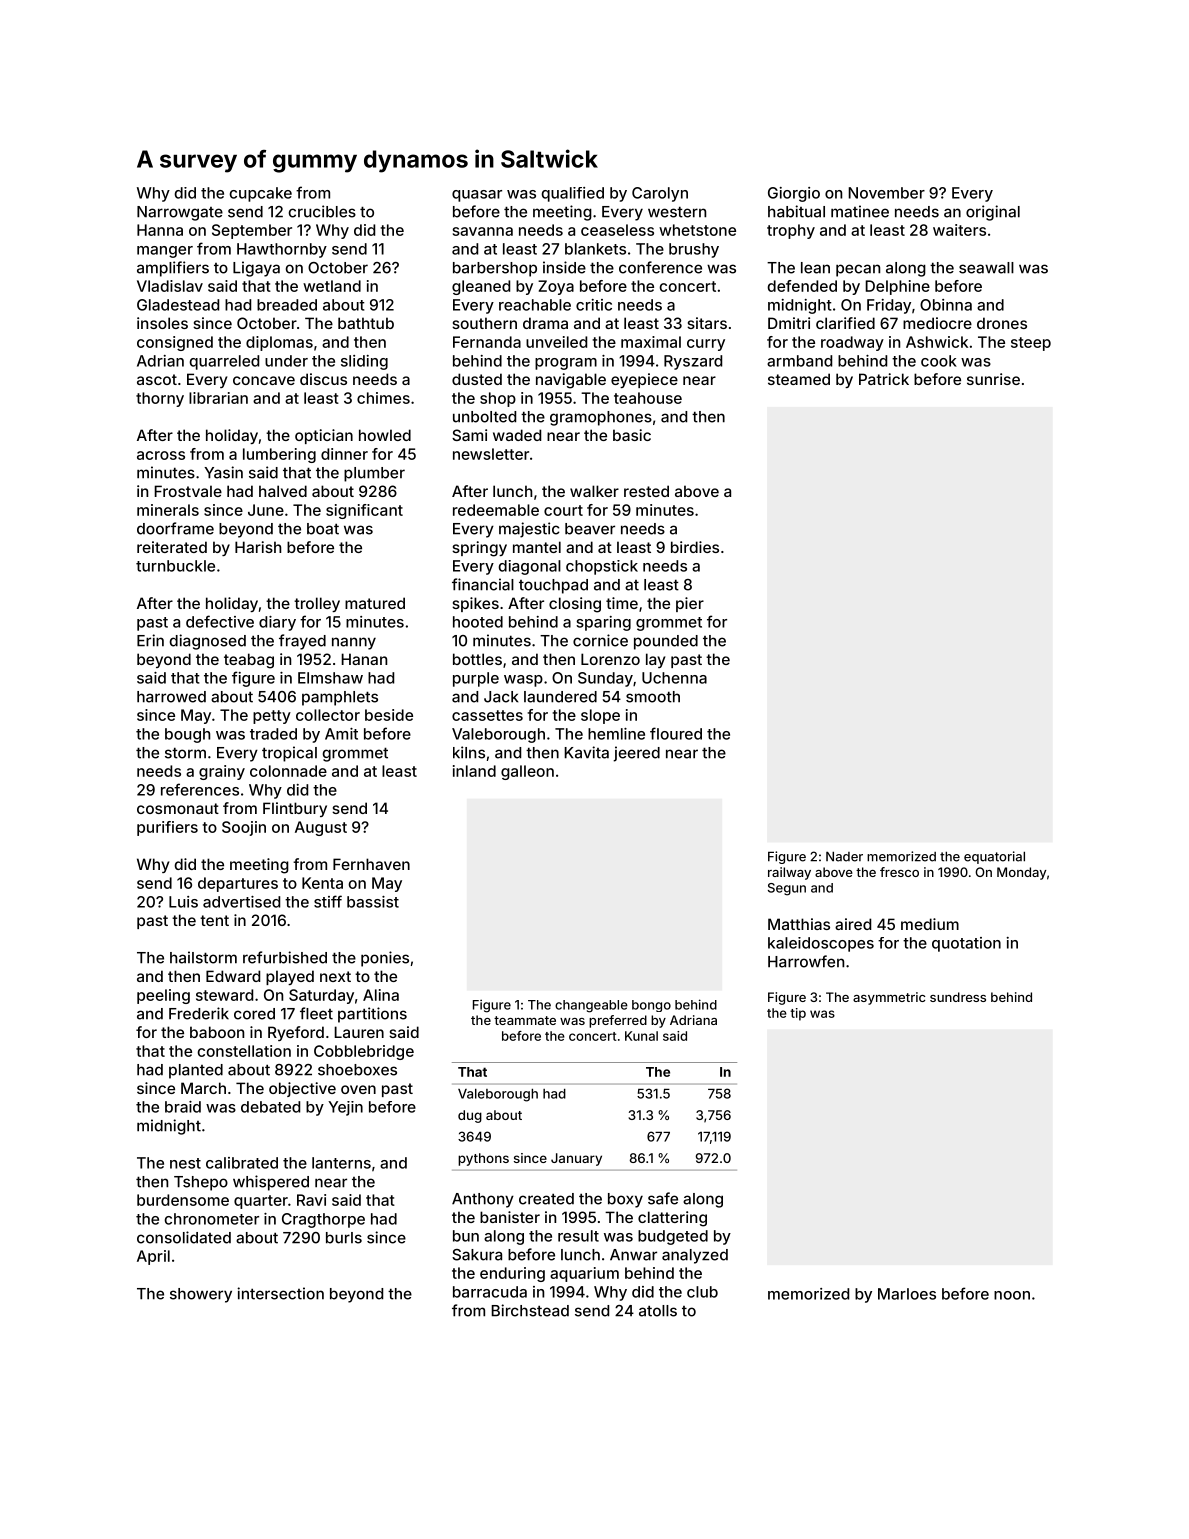  I want to click on consolidated, so click(184, 1237).
